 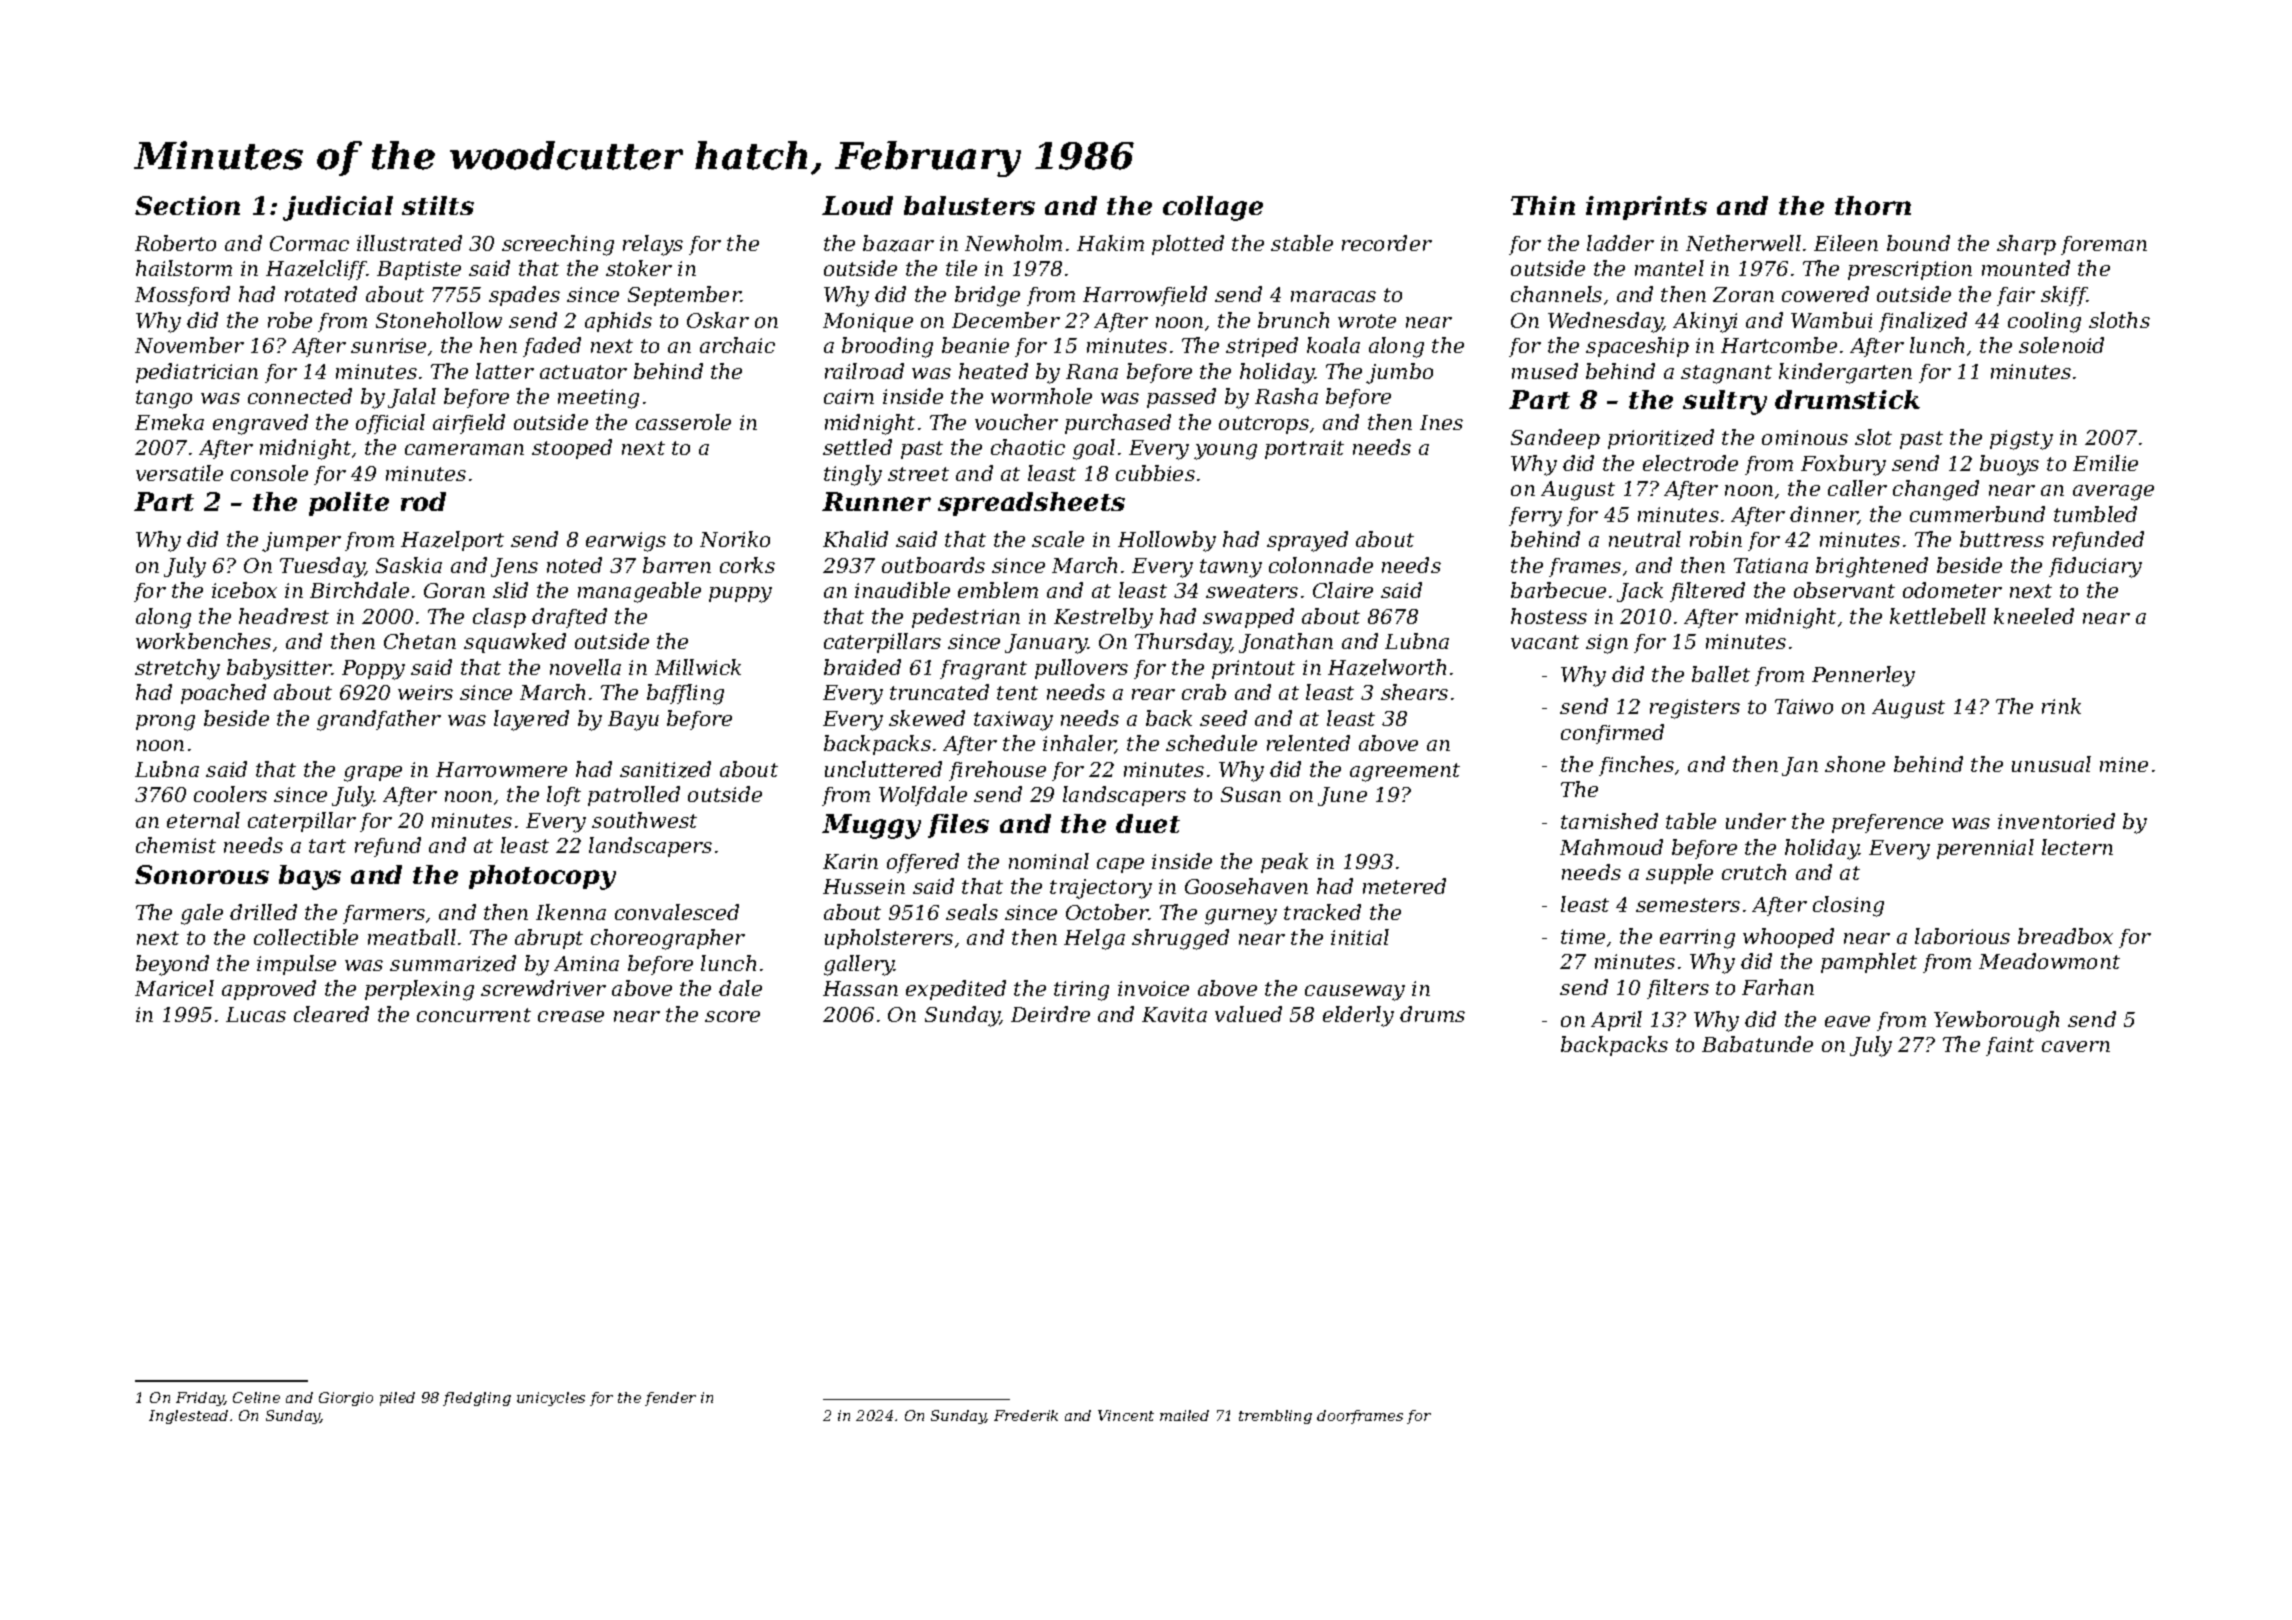 I want to click on foreman, so click(x=2104, y=245).
